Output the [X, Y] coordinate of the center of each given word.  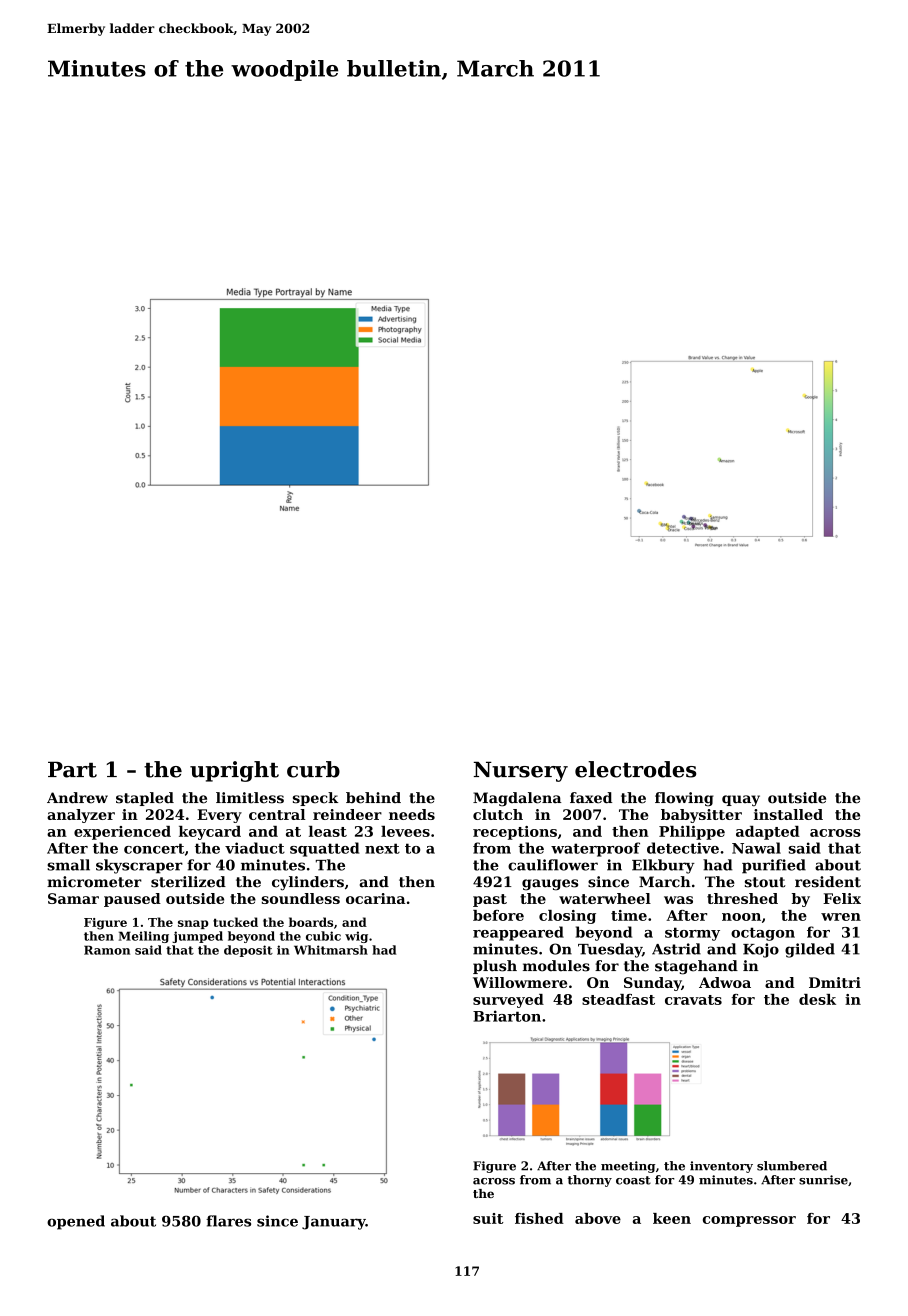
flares [228, 1221]
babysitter [701, 816]
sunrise [823, 1180]
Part [72, 769]
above [598, 1218]
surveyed [508, 1001]
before [498, 915]
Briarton [507, 1016]
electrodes [635, 769]
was [678, 900]
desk [817, 999]
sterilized [188, 882]
